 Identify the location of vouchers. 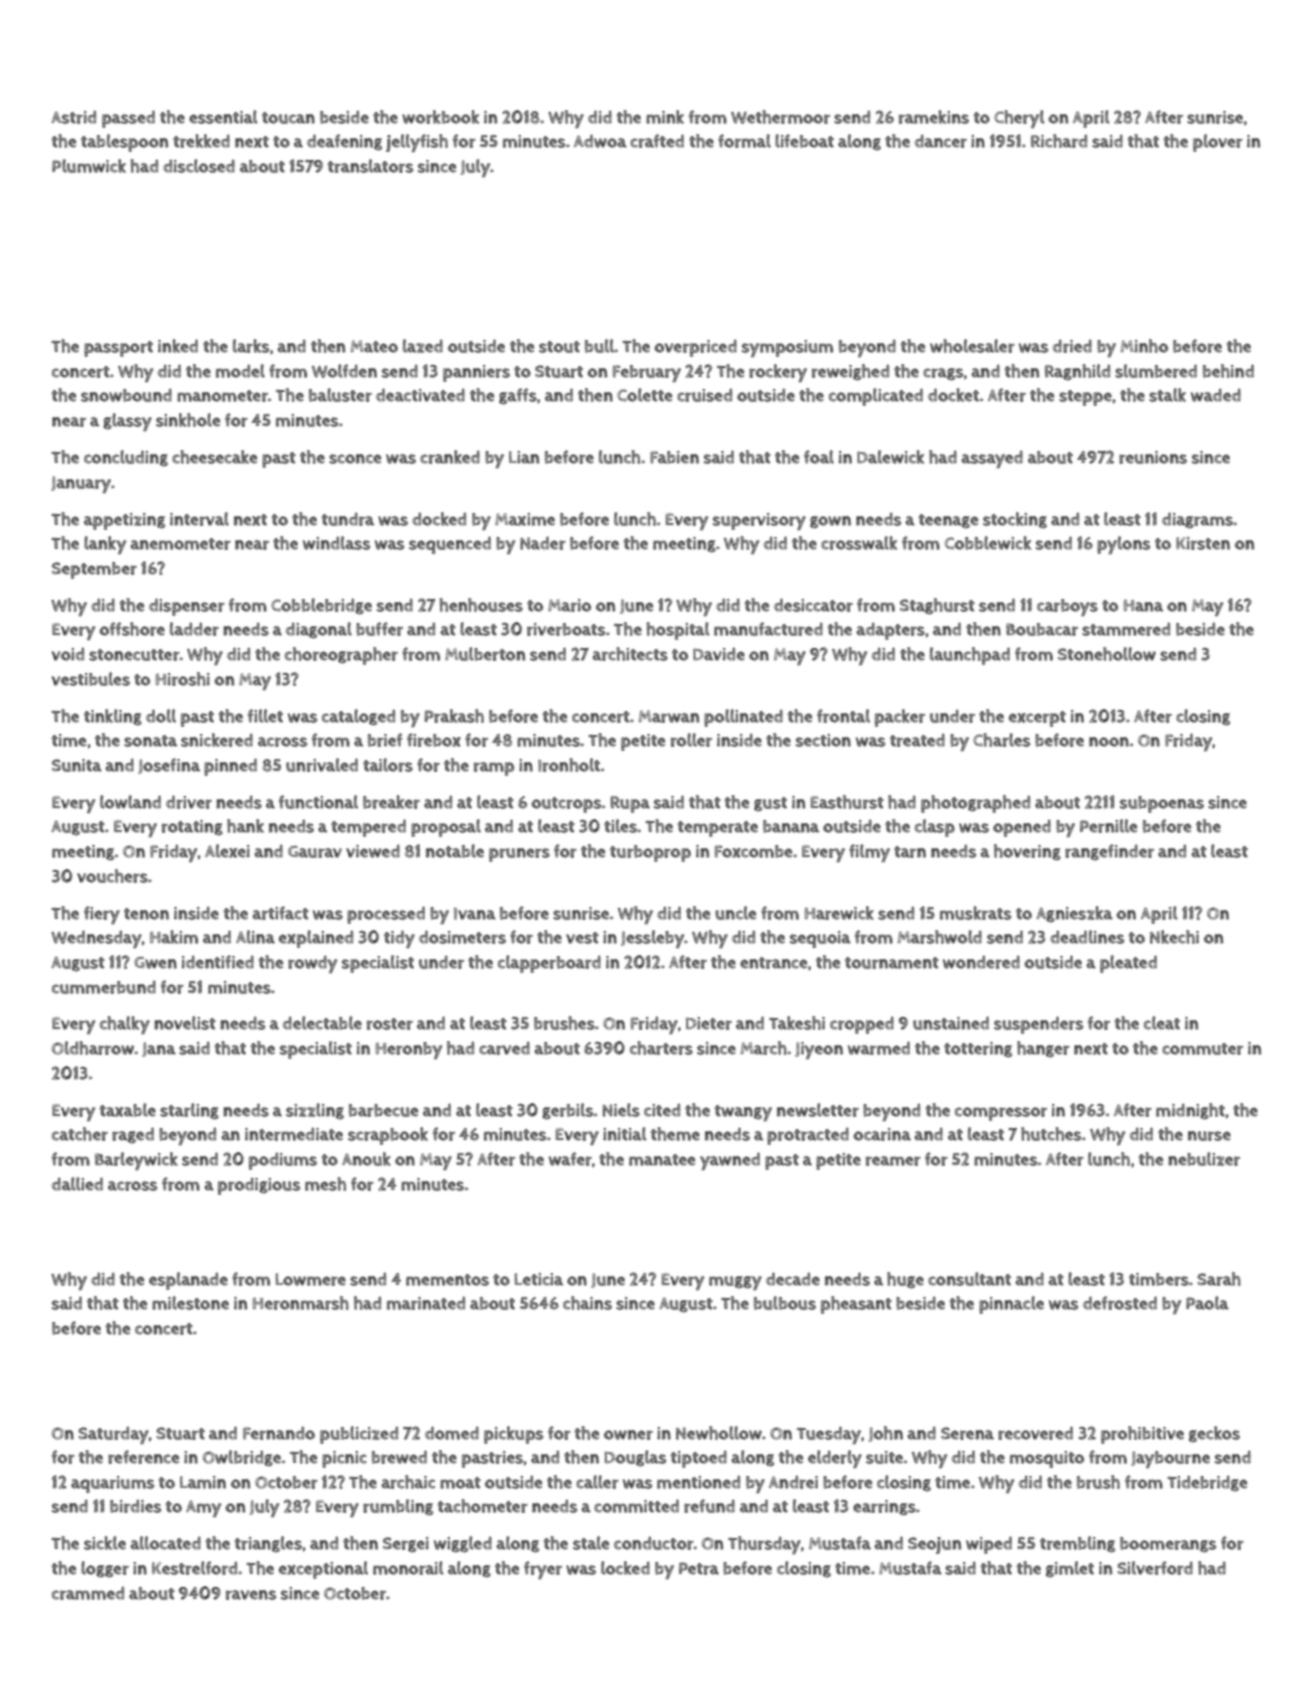
(112, 876).
